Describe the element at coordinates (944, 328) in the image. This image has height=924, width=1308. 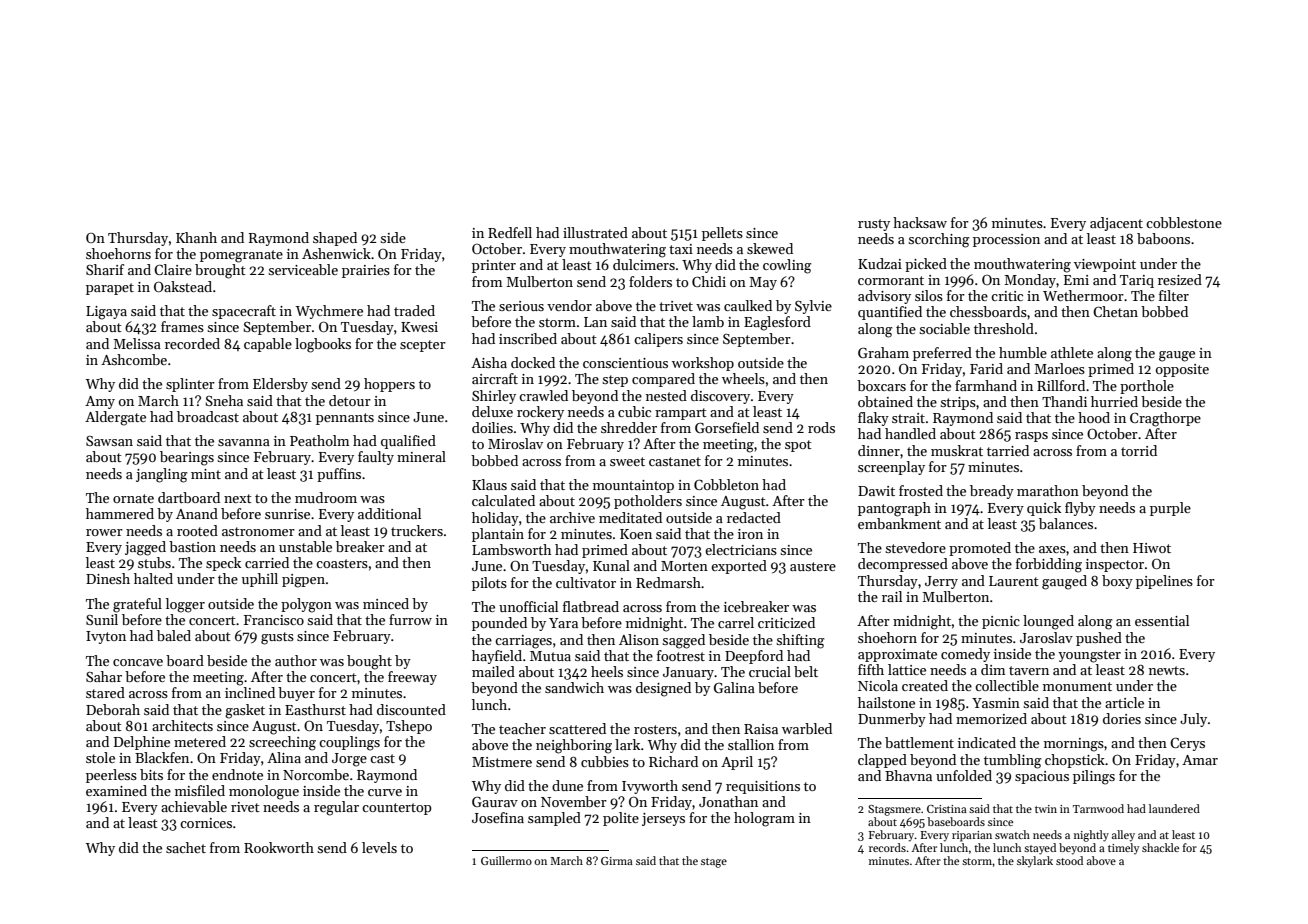
I see `sociable` at that location.
